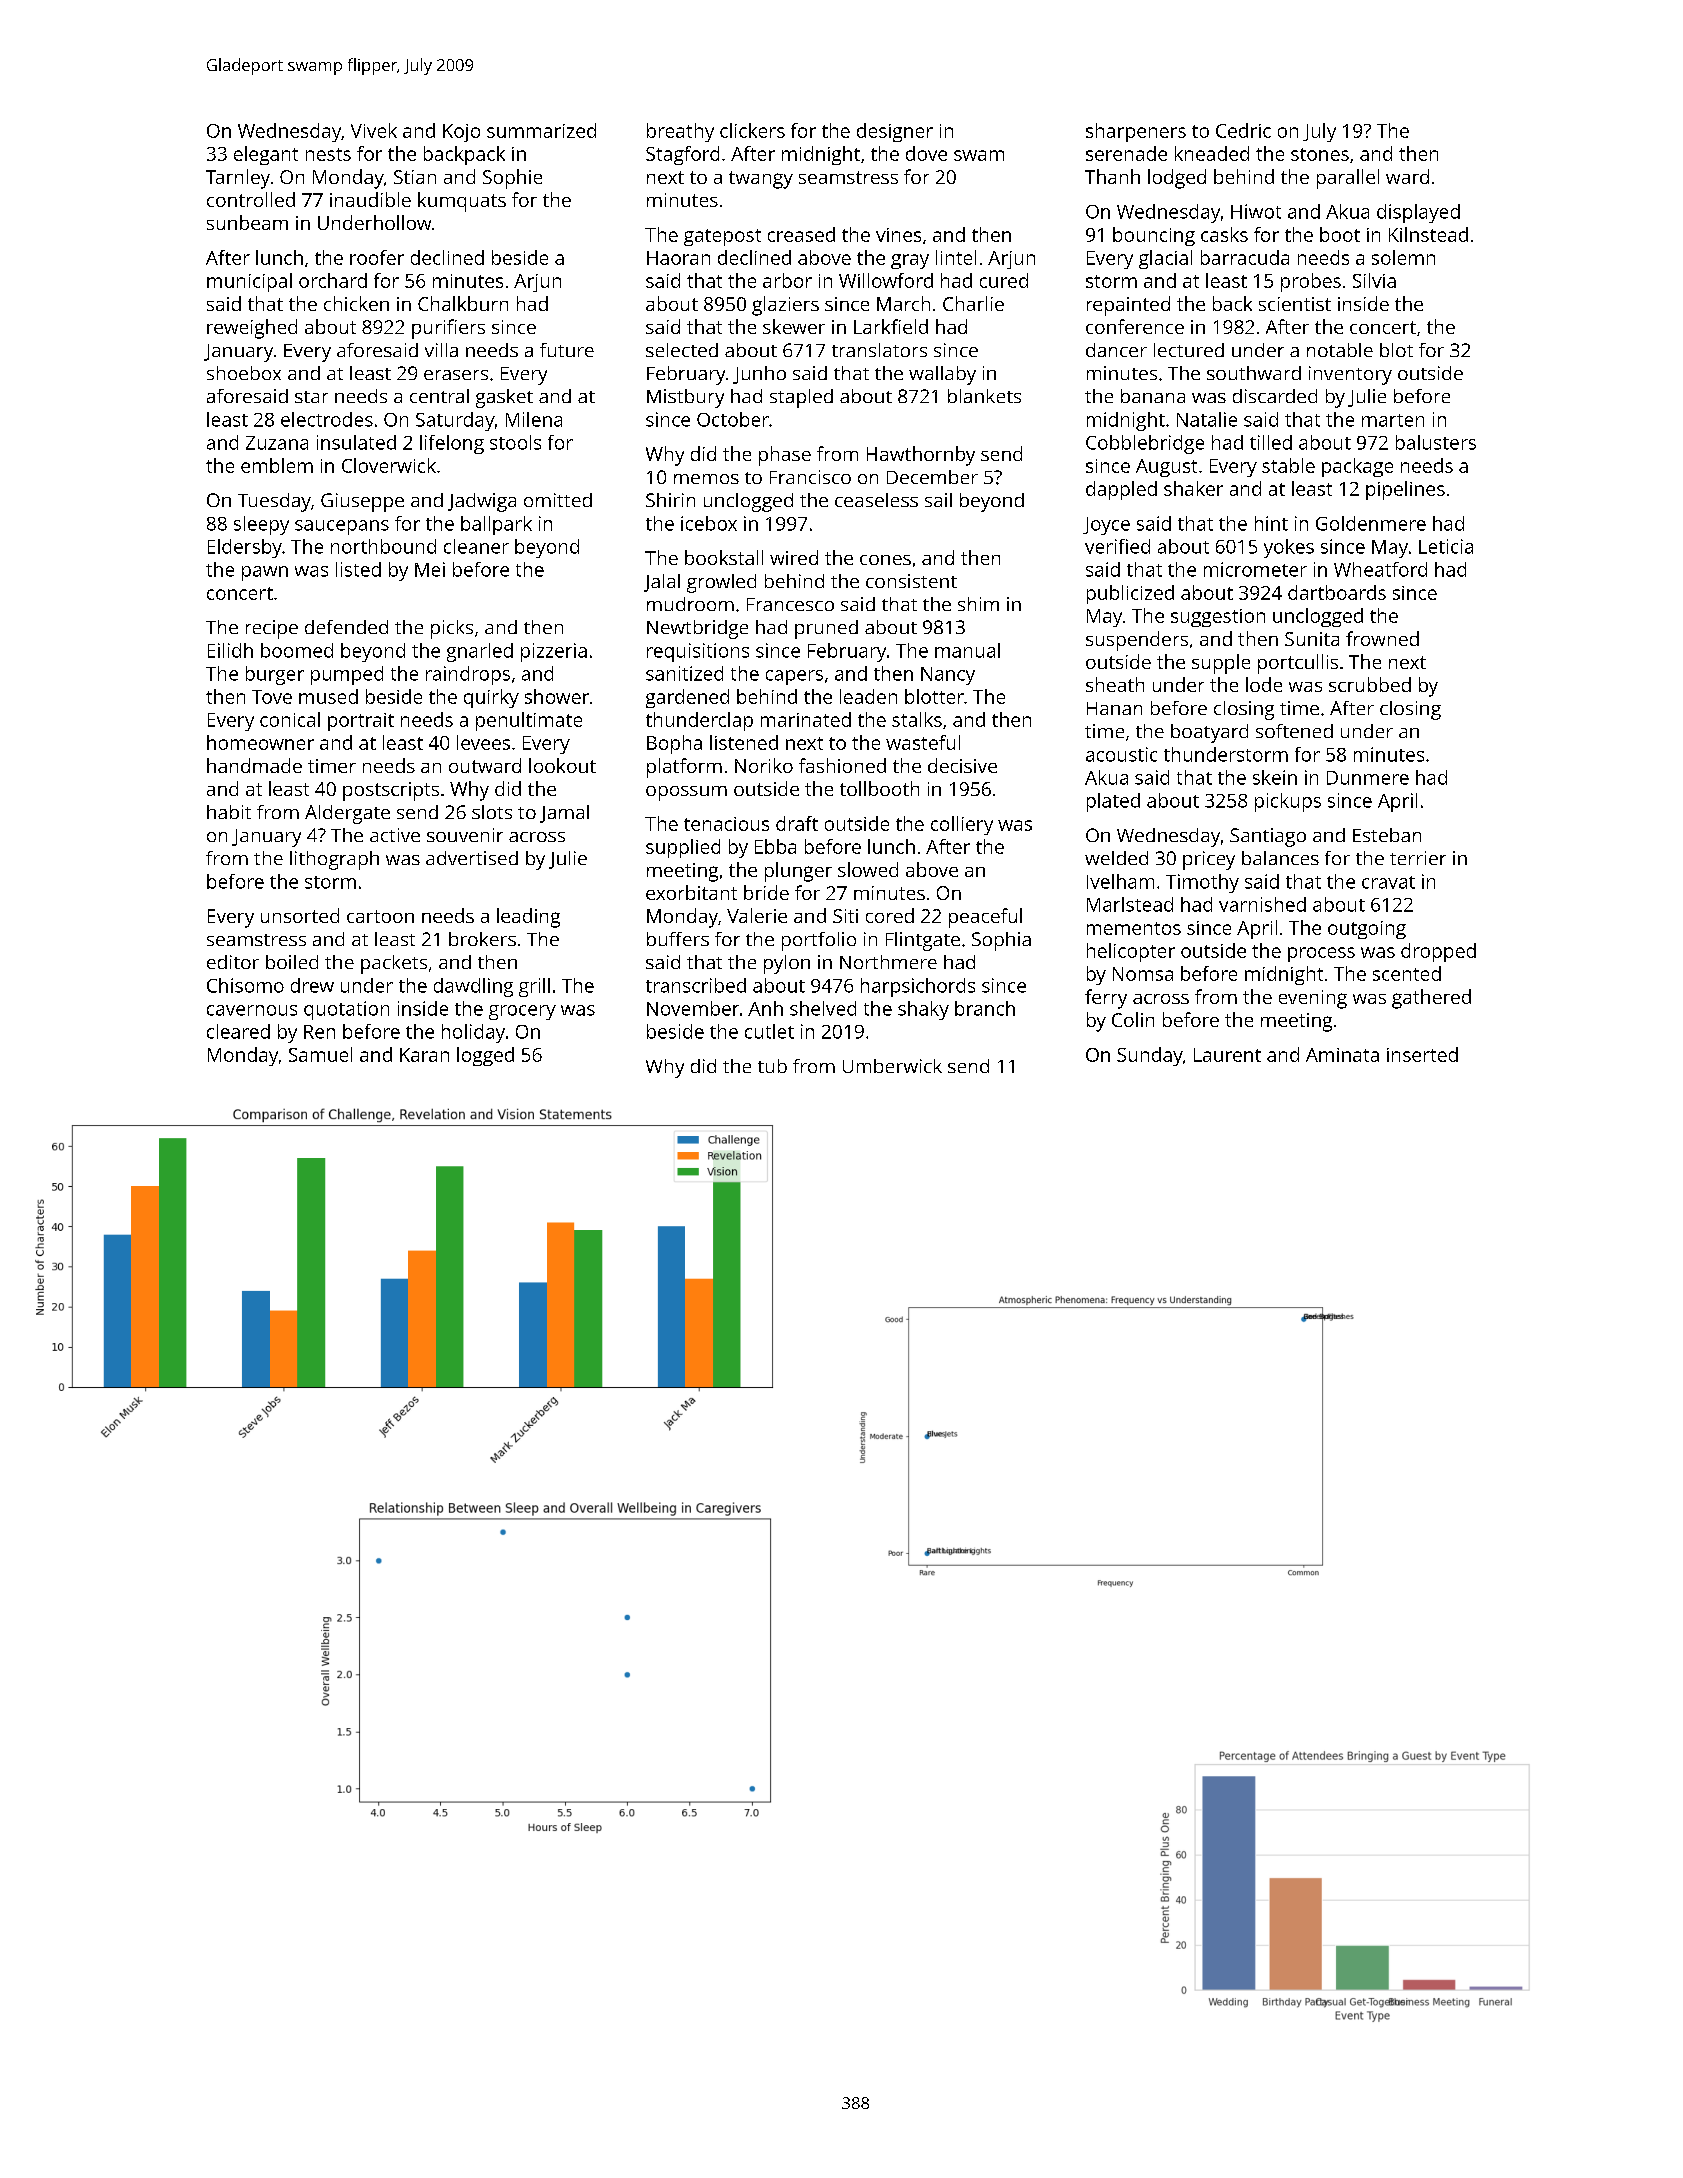 The height and width of the document is (2178, 1683). Describe the element at coordinates (892, 1066) in the document. I see `Umberwick` at that location.
